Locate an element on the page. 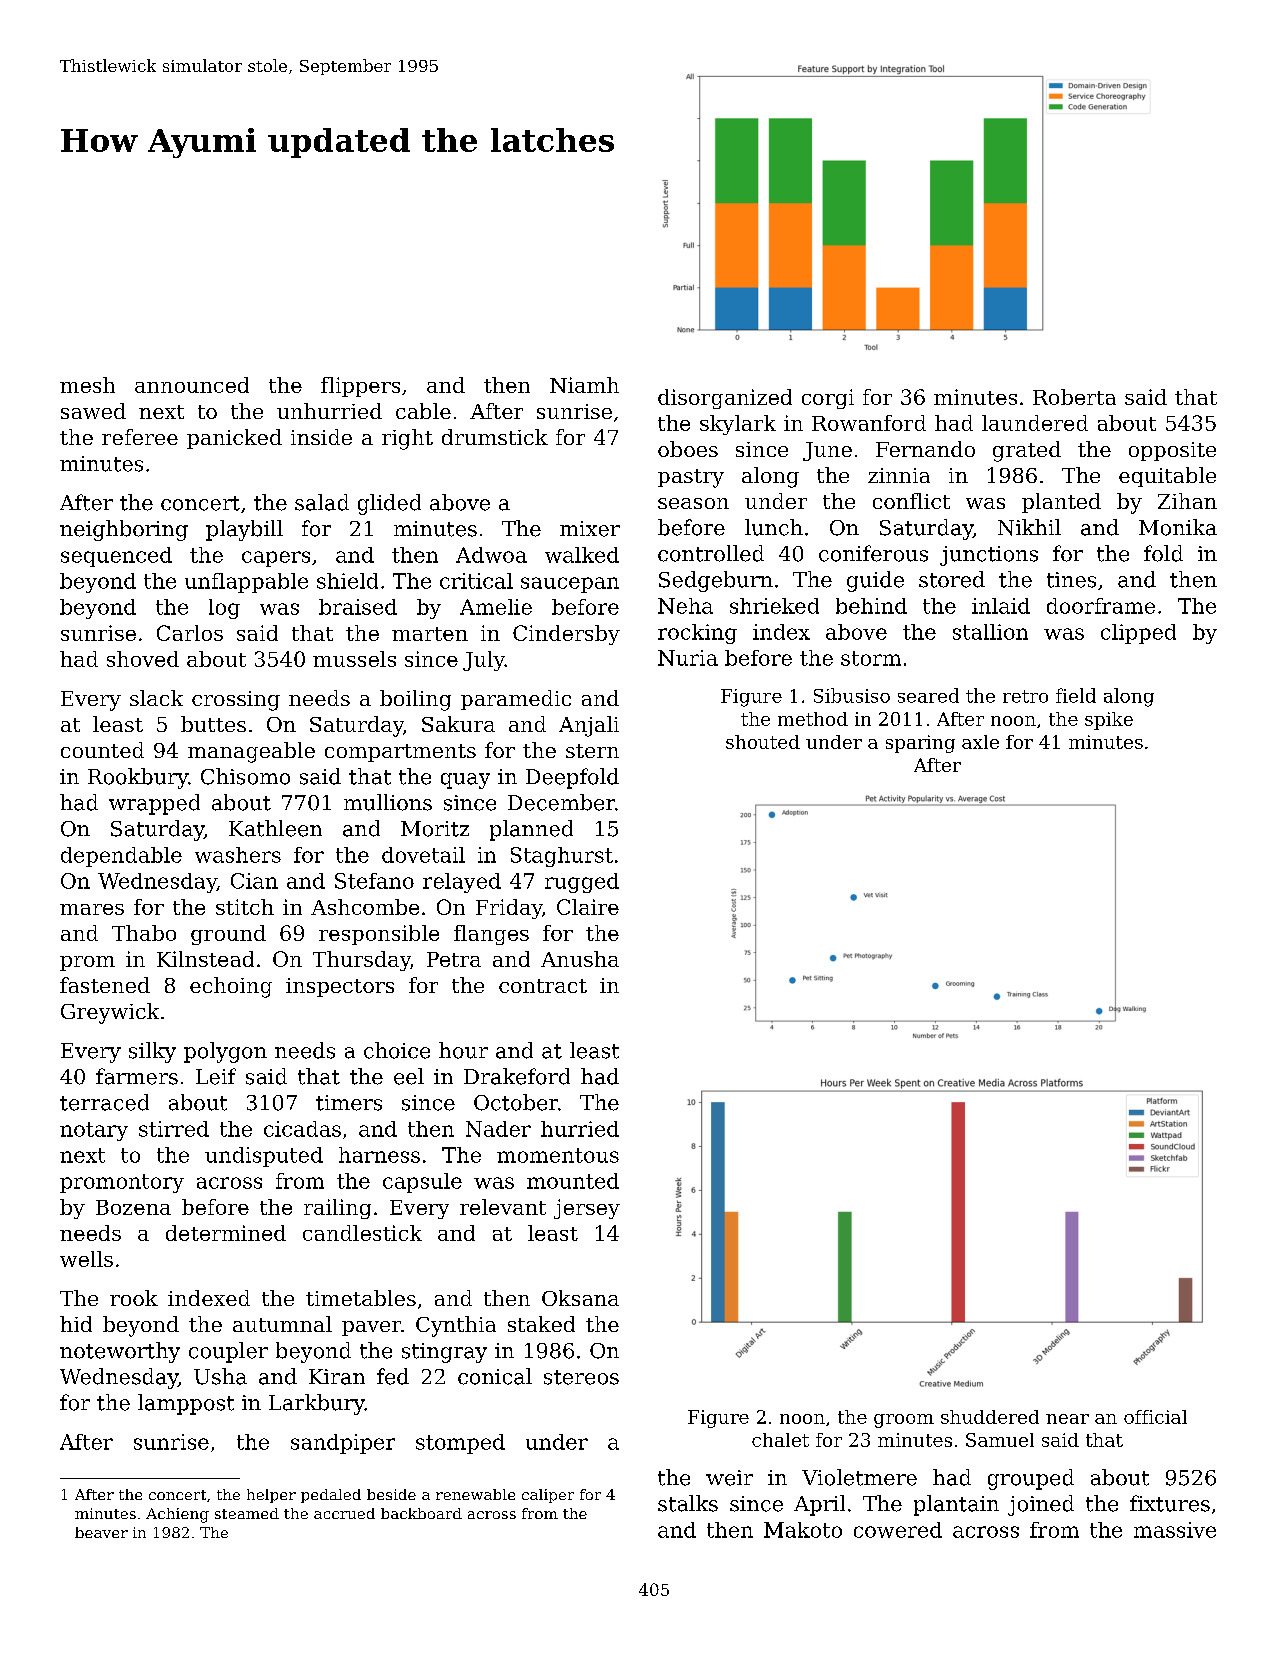 Image resolution: width=1277 pixels, height=1653 pixels. mounted is located at coordinates (573, 1181).
